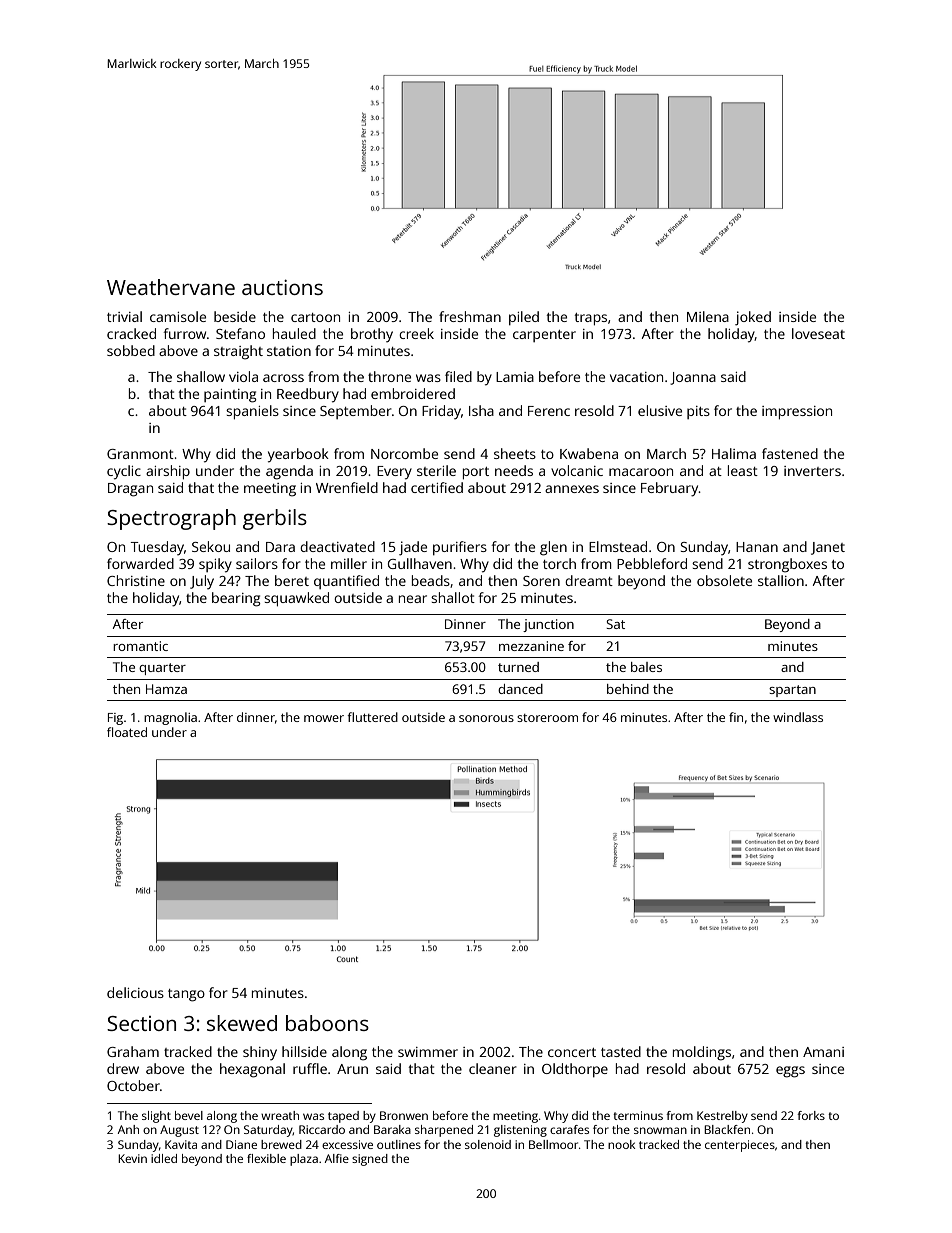  I want to click on storeroom, so click(547, 718).
